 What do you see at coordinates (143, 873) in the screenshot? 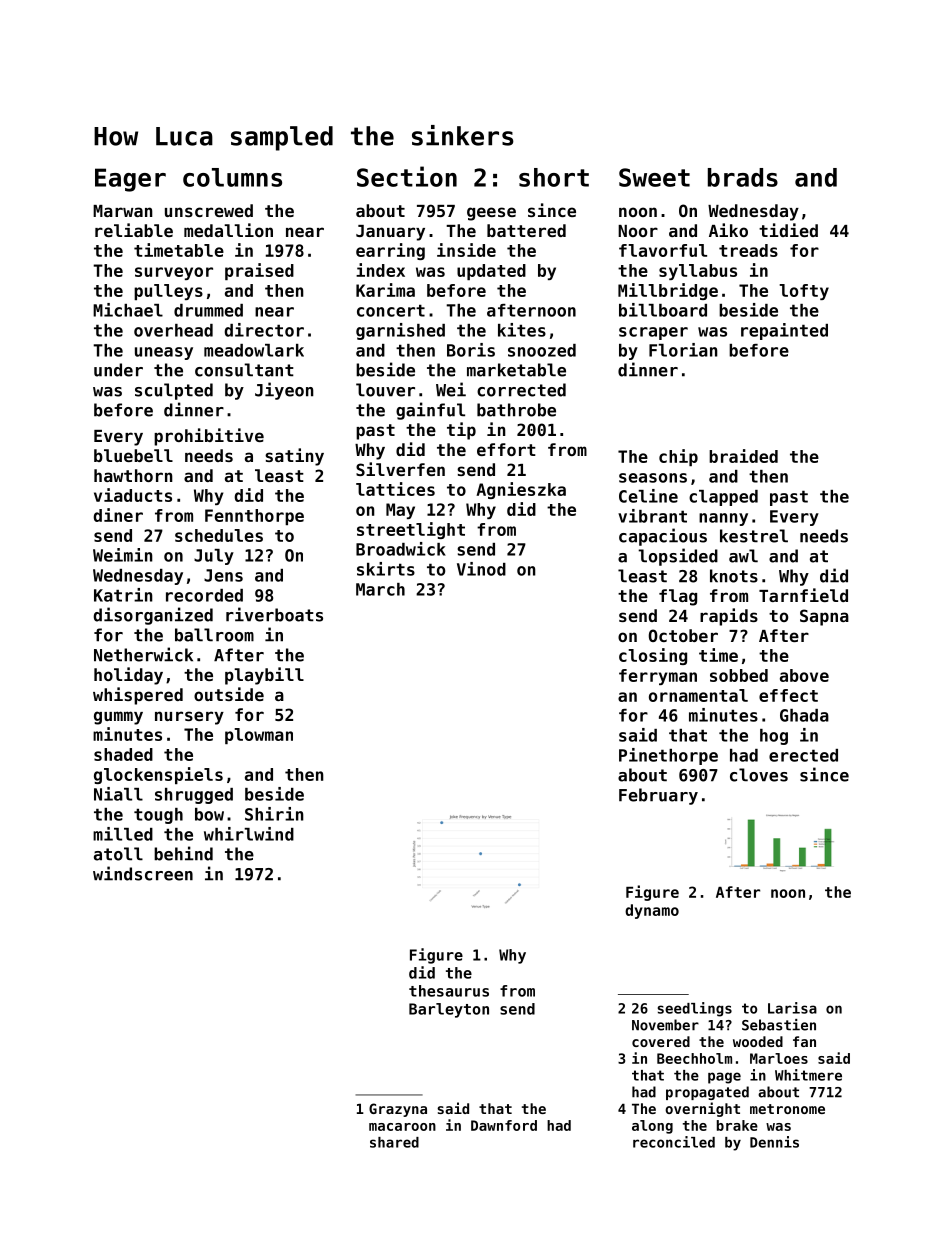
I see `windscreen` at bounding box center [143, 873].
